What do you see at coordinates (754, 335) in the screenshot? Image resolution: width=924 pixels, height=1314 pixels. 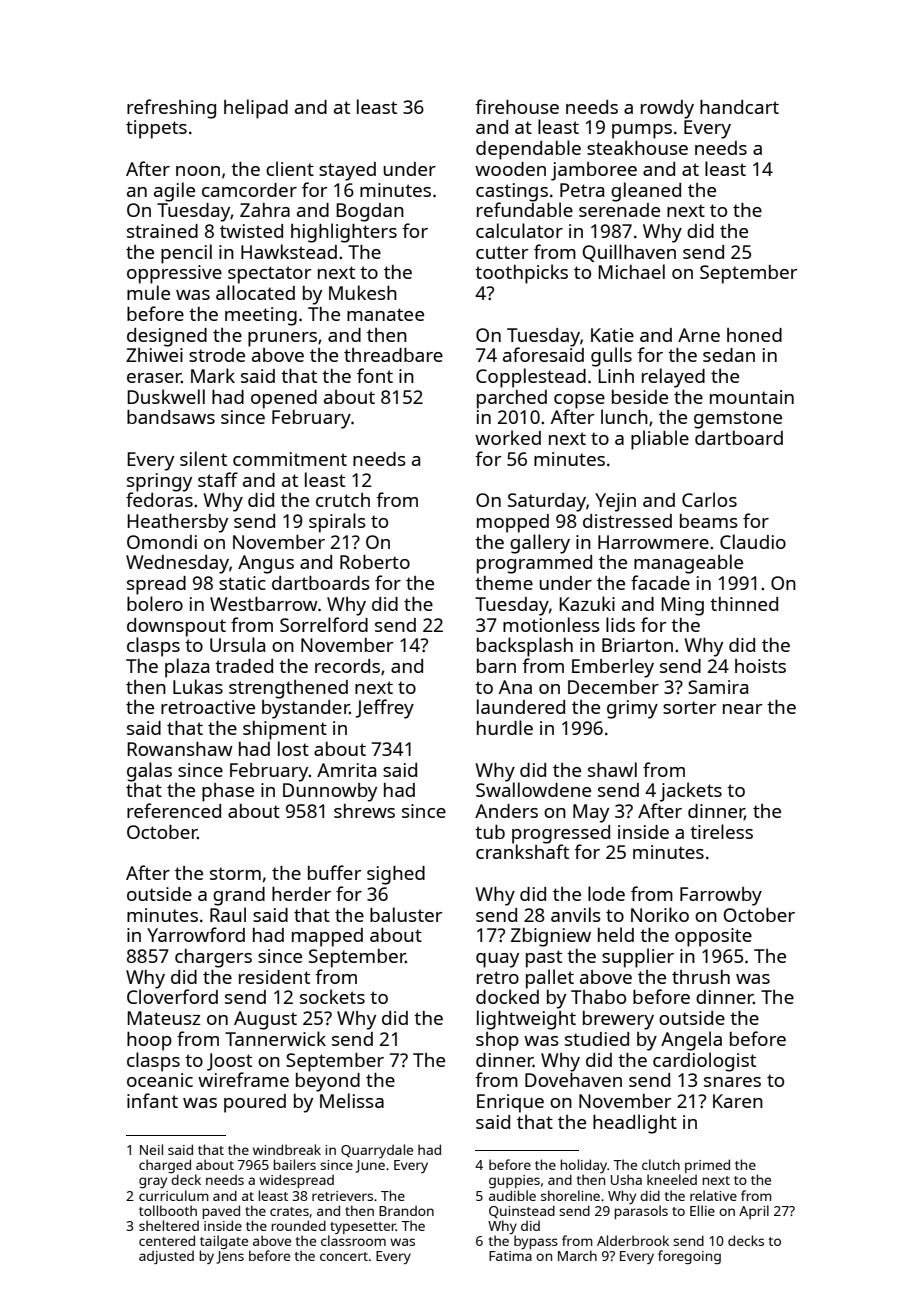 I see `honed` at bounding box center [754, 335].
